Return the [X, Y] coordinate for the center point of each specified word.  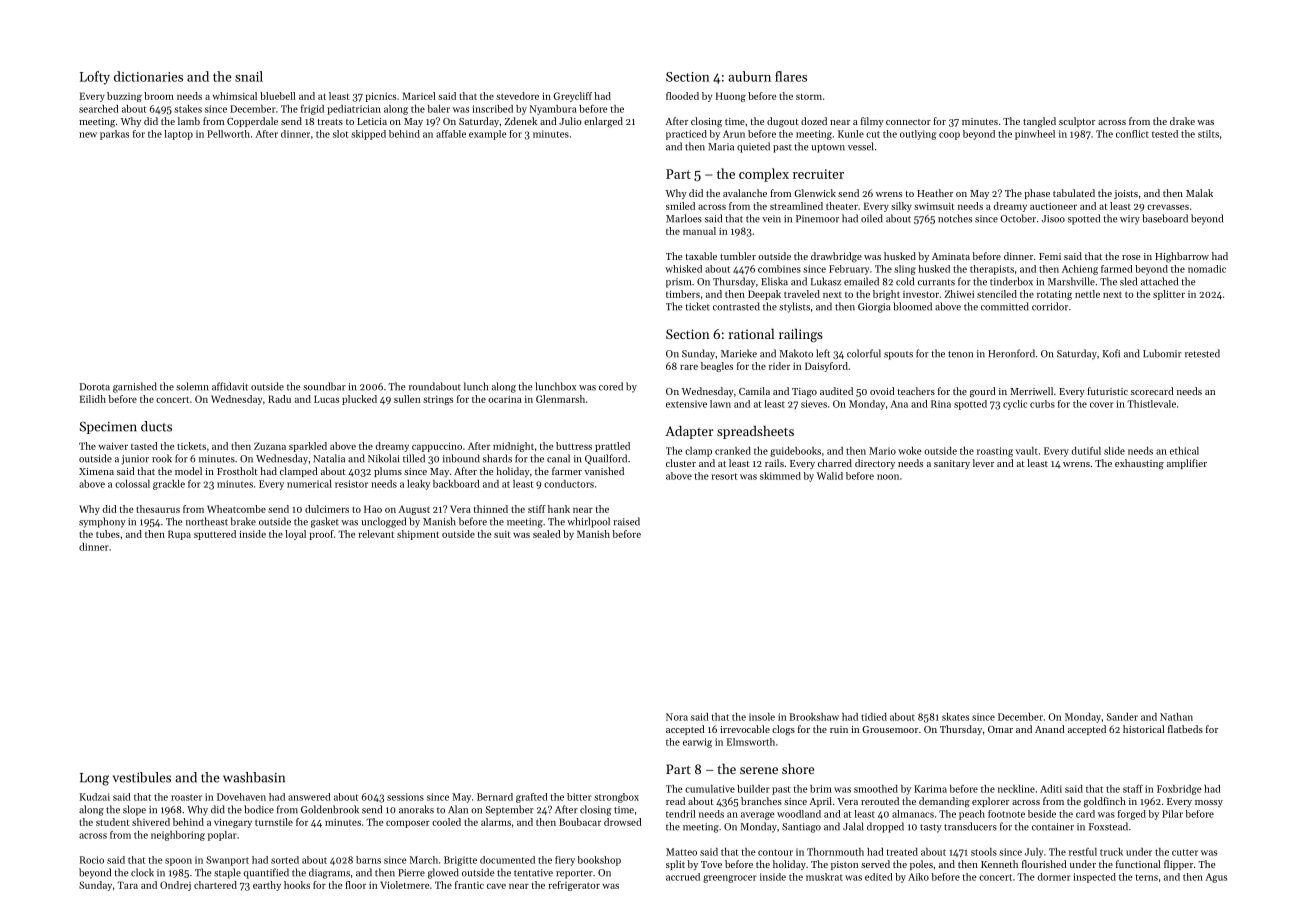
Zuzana [270, 446]
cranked [733, 451]
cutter [1185, 852]
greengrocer [730, 879]
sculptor [1077, 122]
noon [888, 477]
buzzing [124, 97]
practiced [686, 135]
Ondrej [175, 886]
